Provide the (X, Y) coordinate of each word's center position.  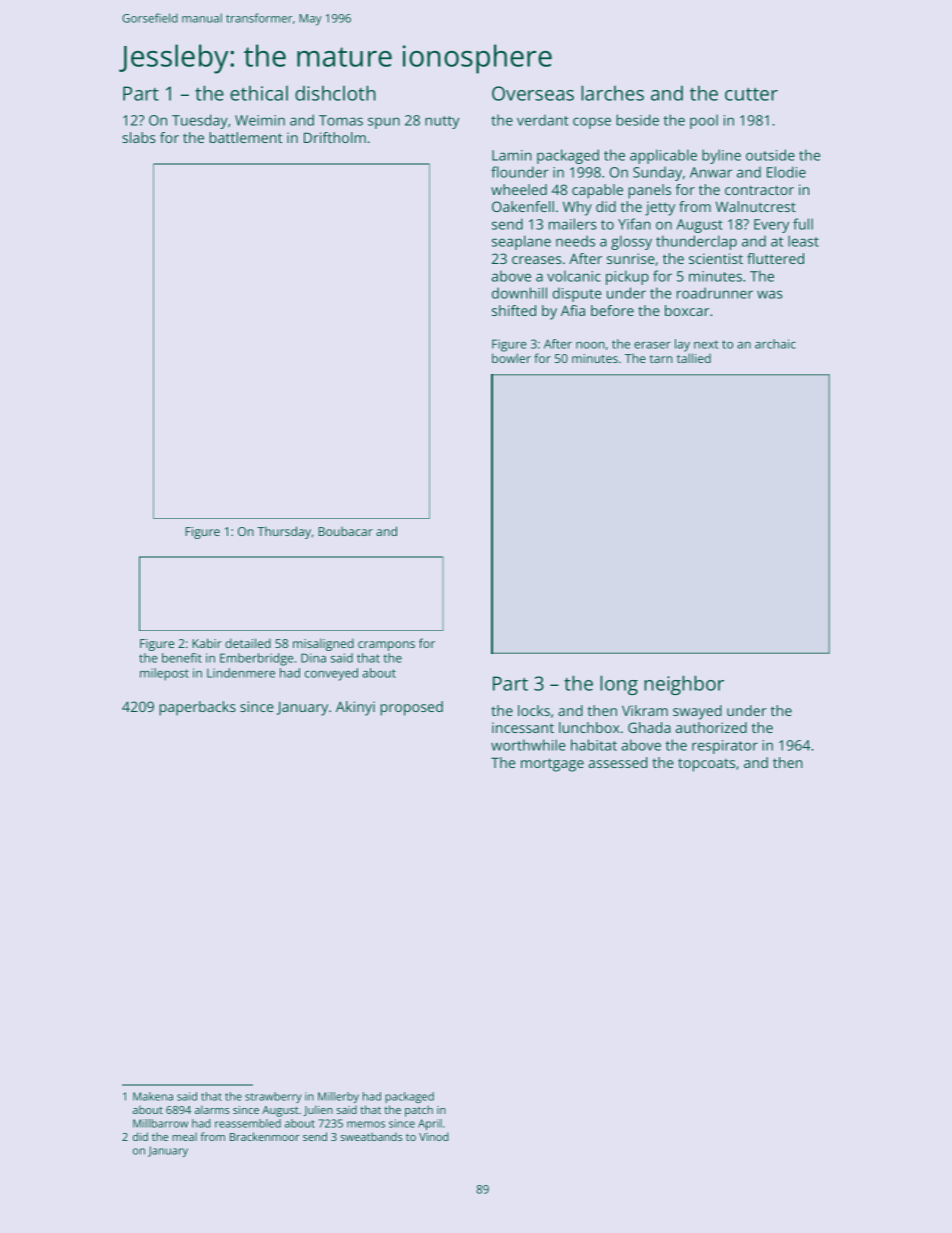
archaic (775, 344)
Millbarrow (160, 1123)
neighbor (684, 685)
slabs (139, 137)
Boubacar (345, 531)
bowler (511, 358)
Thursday (284, 532)
